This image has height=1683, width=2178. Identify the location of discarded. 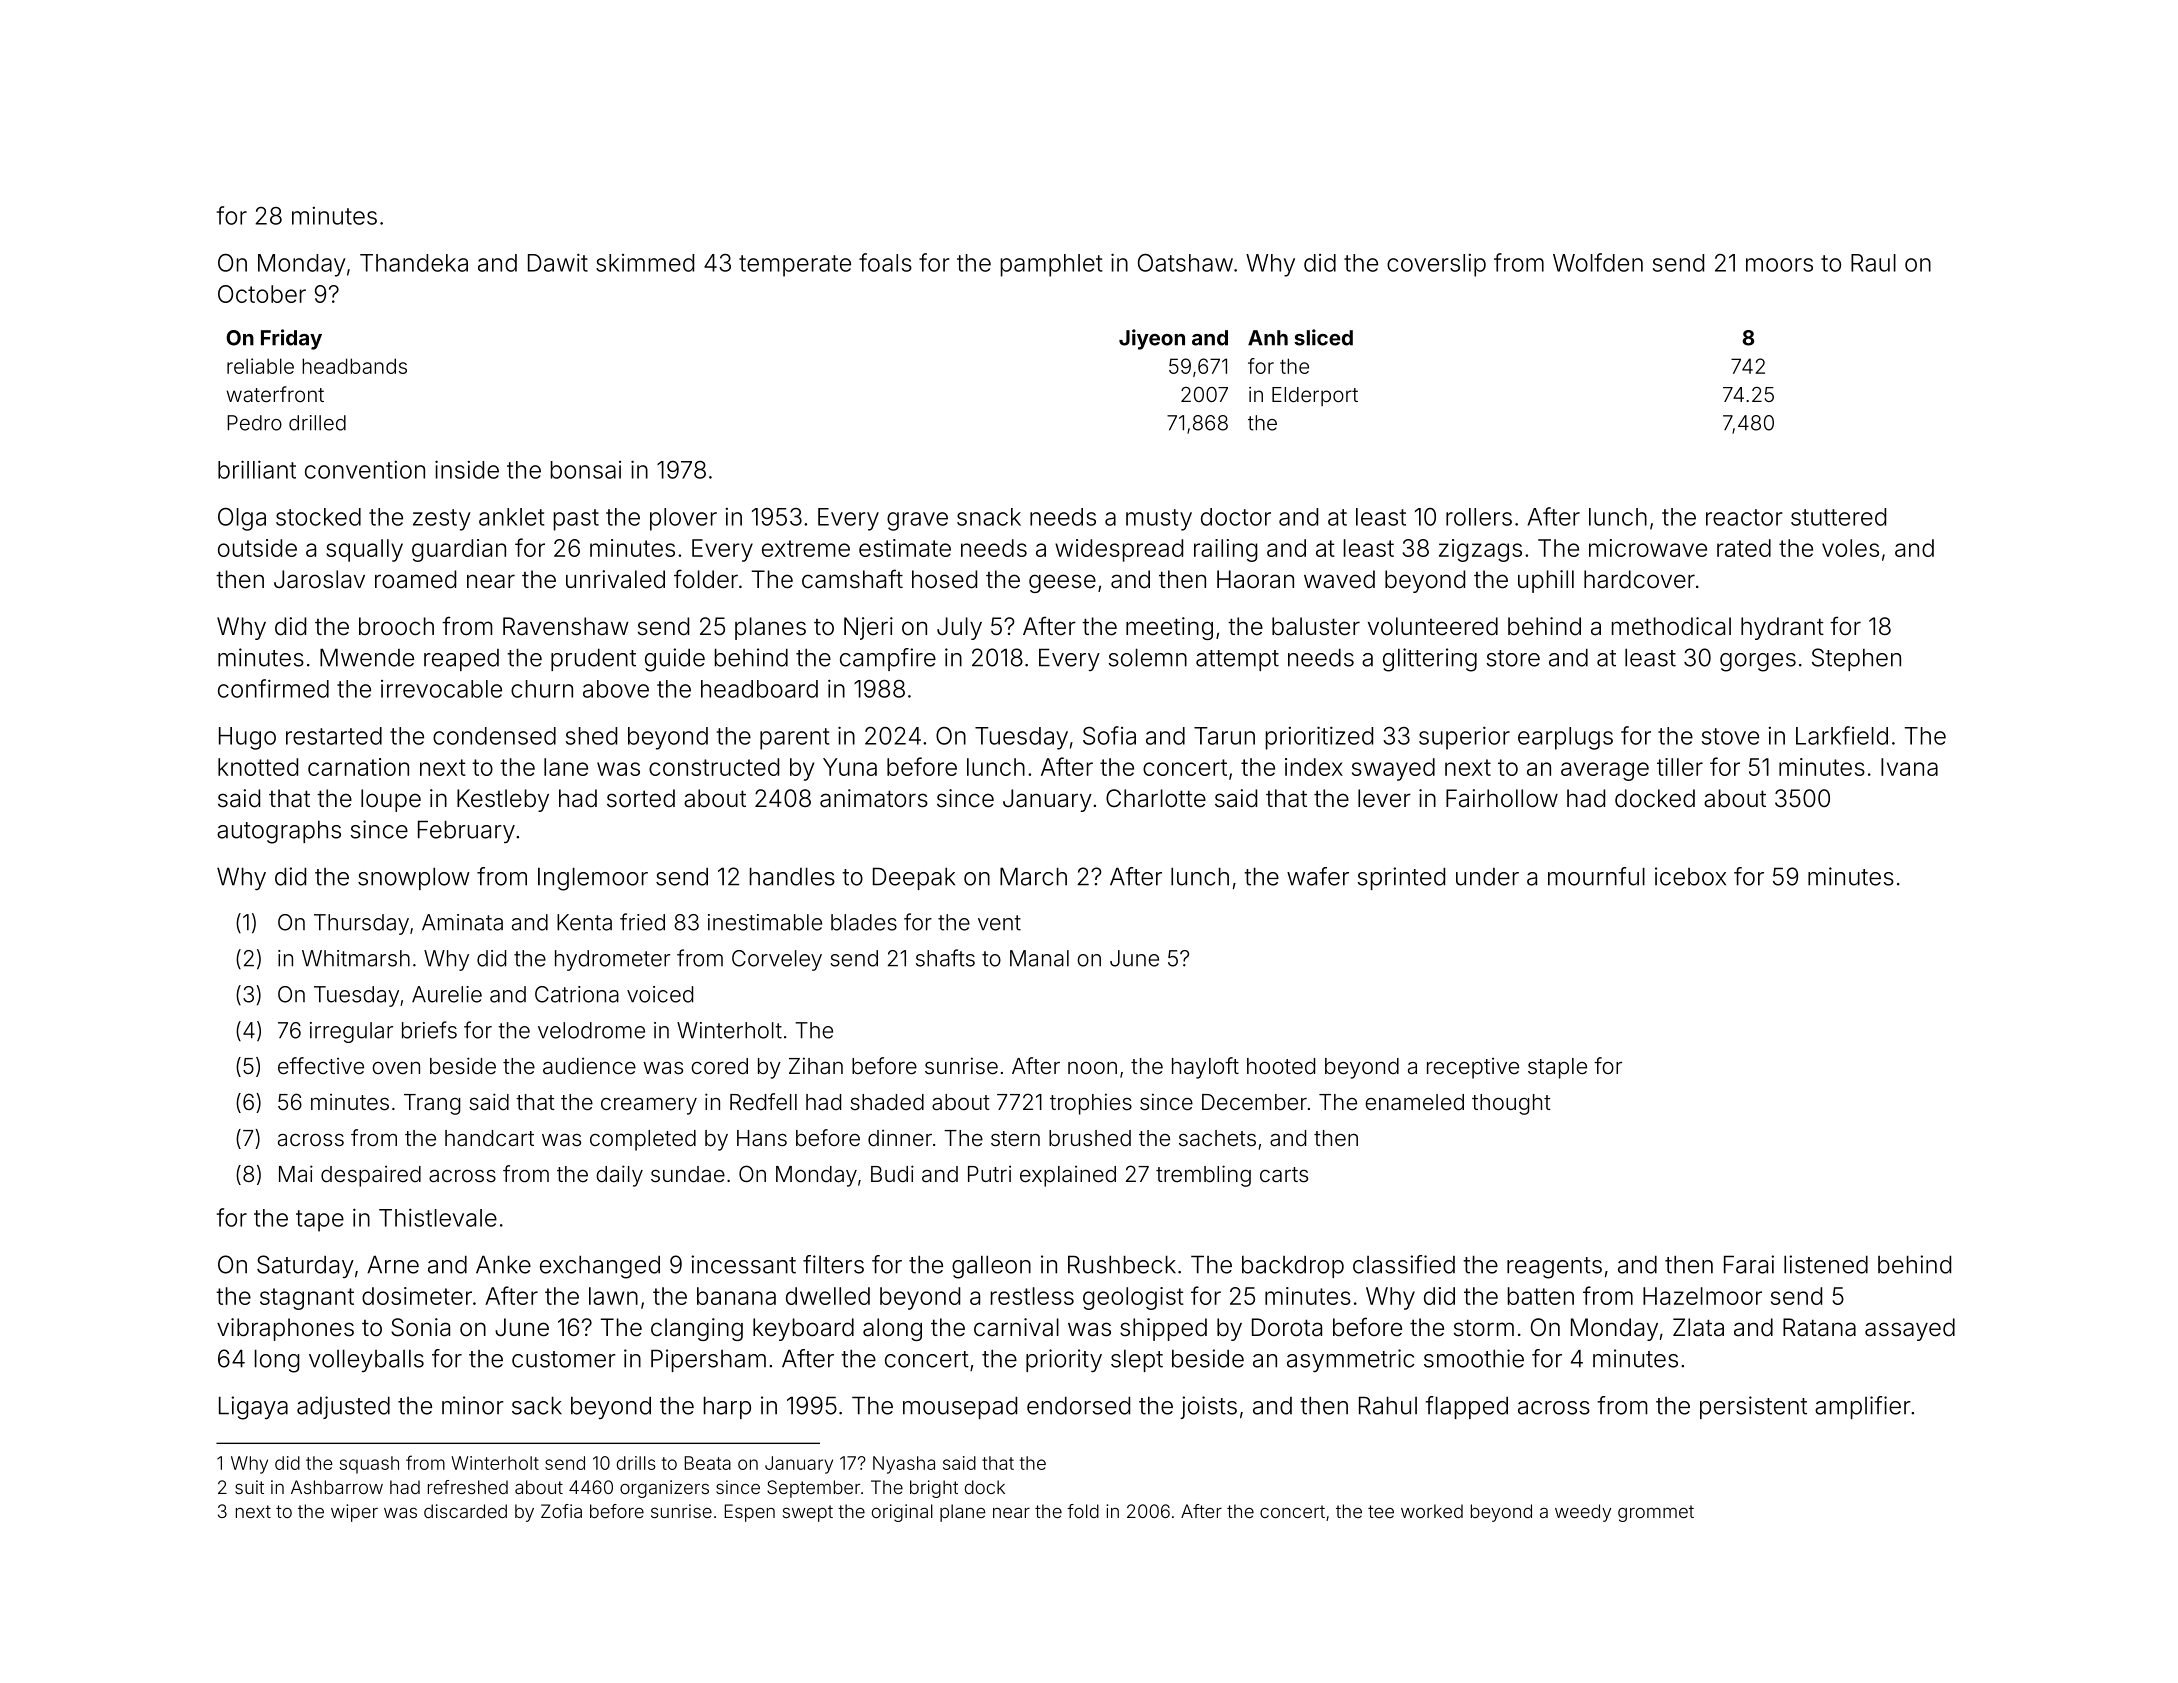
(465, 1511).
